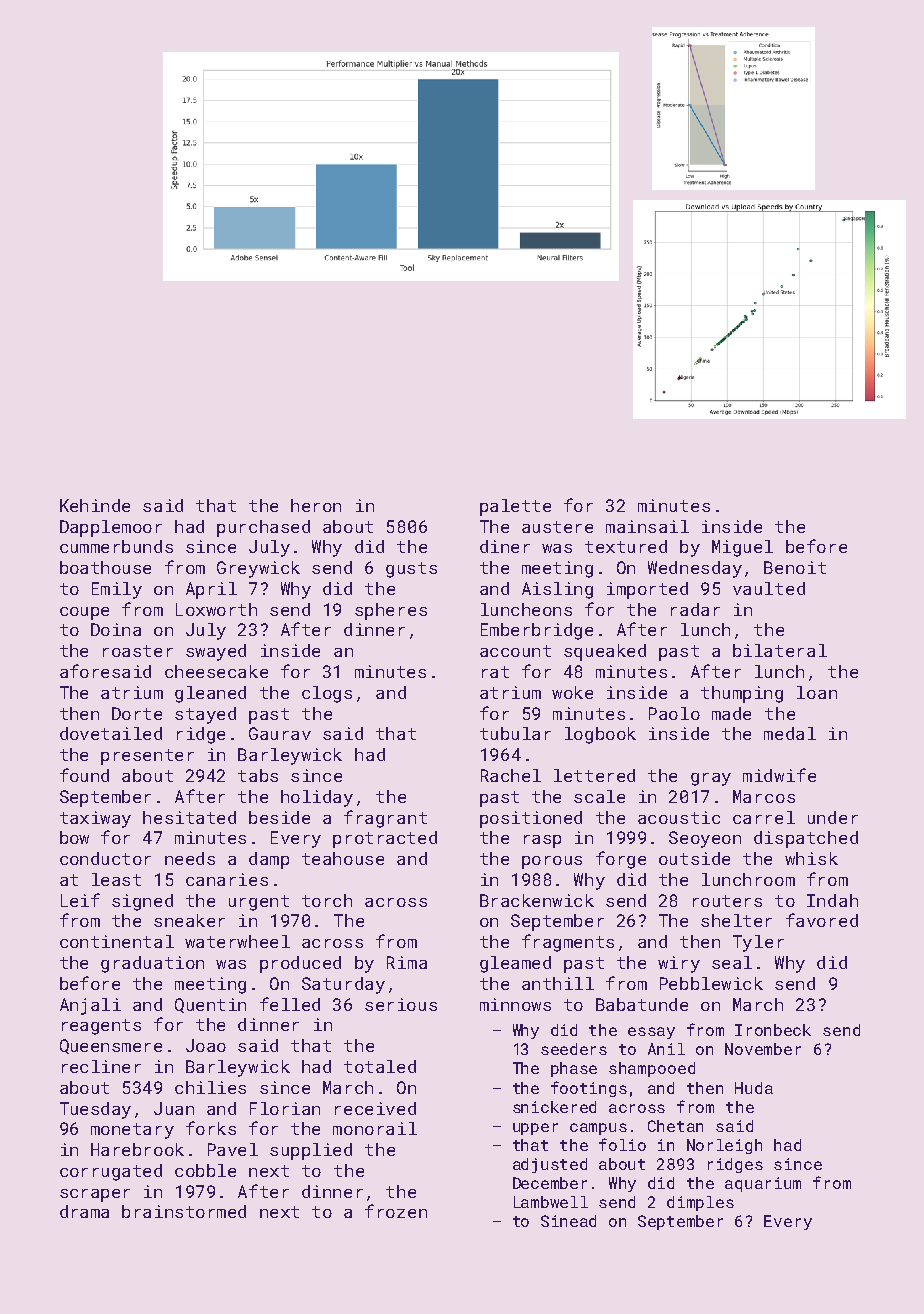  Describe the element at coordinates (396, 1211) in the page. I see `frozen` at that location.
